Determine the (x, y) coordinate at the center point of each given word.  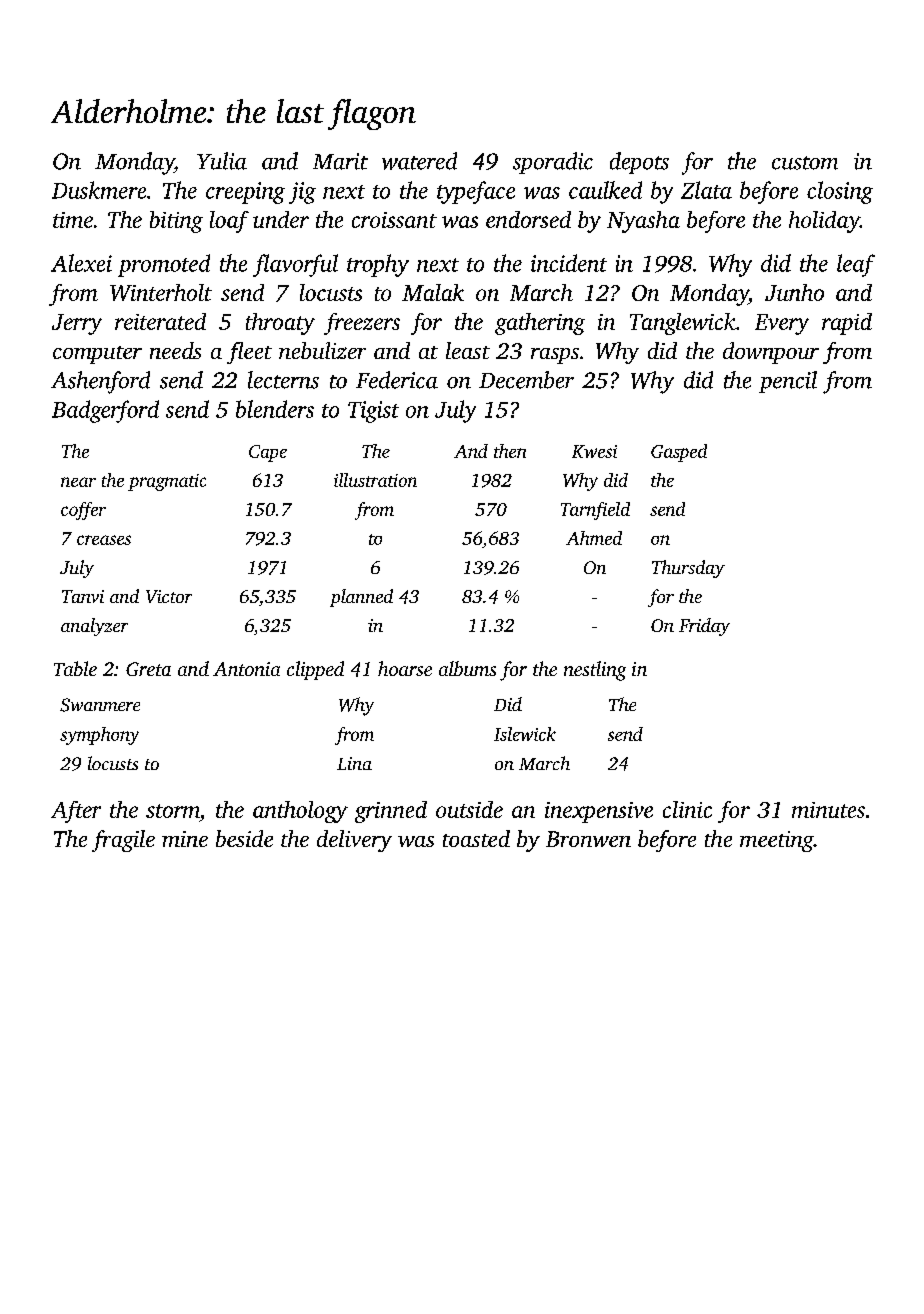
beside (244, 838)
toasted (476, 838)
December (526, 380)
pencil (788, 382)
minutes (828, 810)
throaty (280, 324)
